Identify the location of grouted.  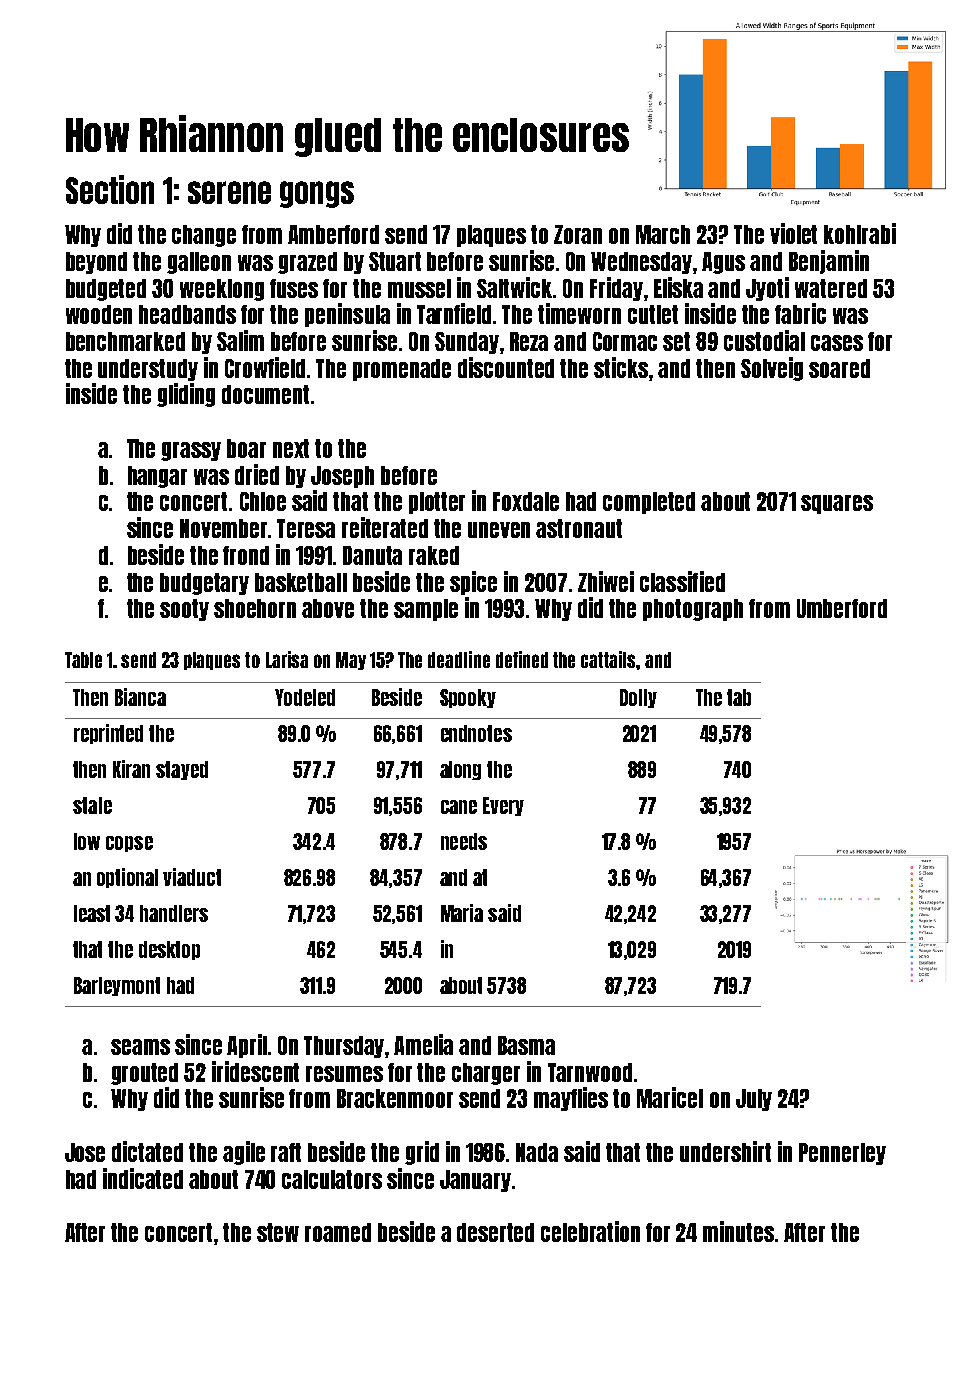
(144, 1074).
